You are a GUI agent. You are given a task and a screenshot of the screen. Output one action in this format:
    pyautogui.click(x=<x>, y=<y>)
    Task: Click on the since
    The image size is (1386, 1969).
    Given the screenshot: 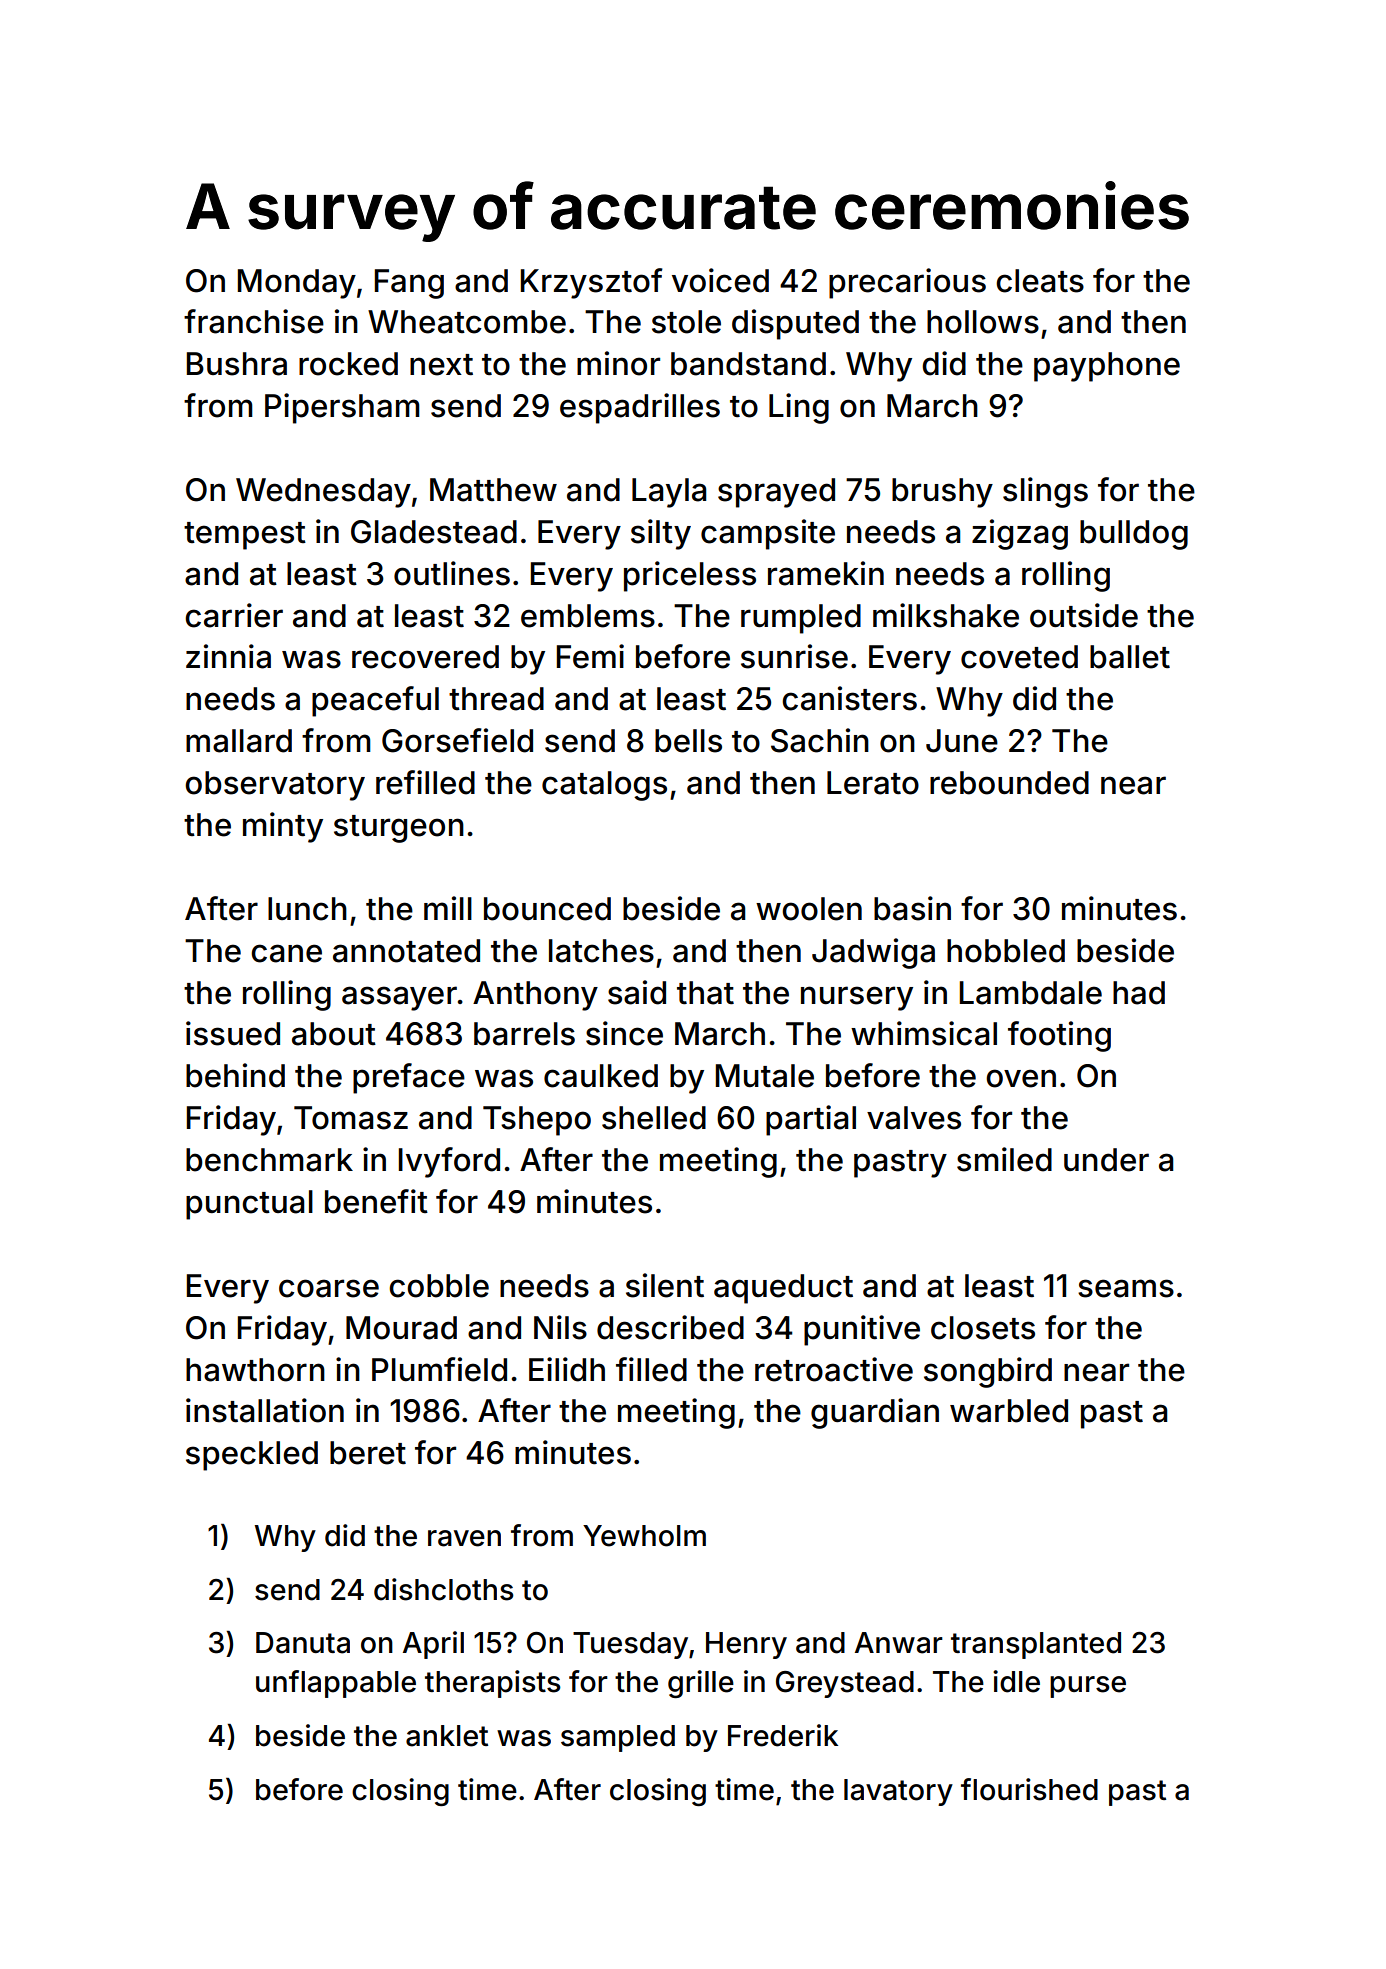 What is the action you would take?
    pyautogui.click(x=624, y=1033)
